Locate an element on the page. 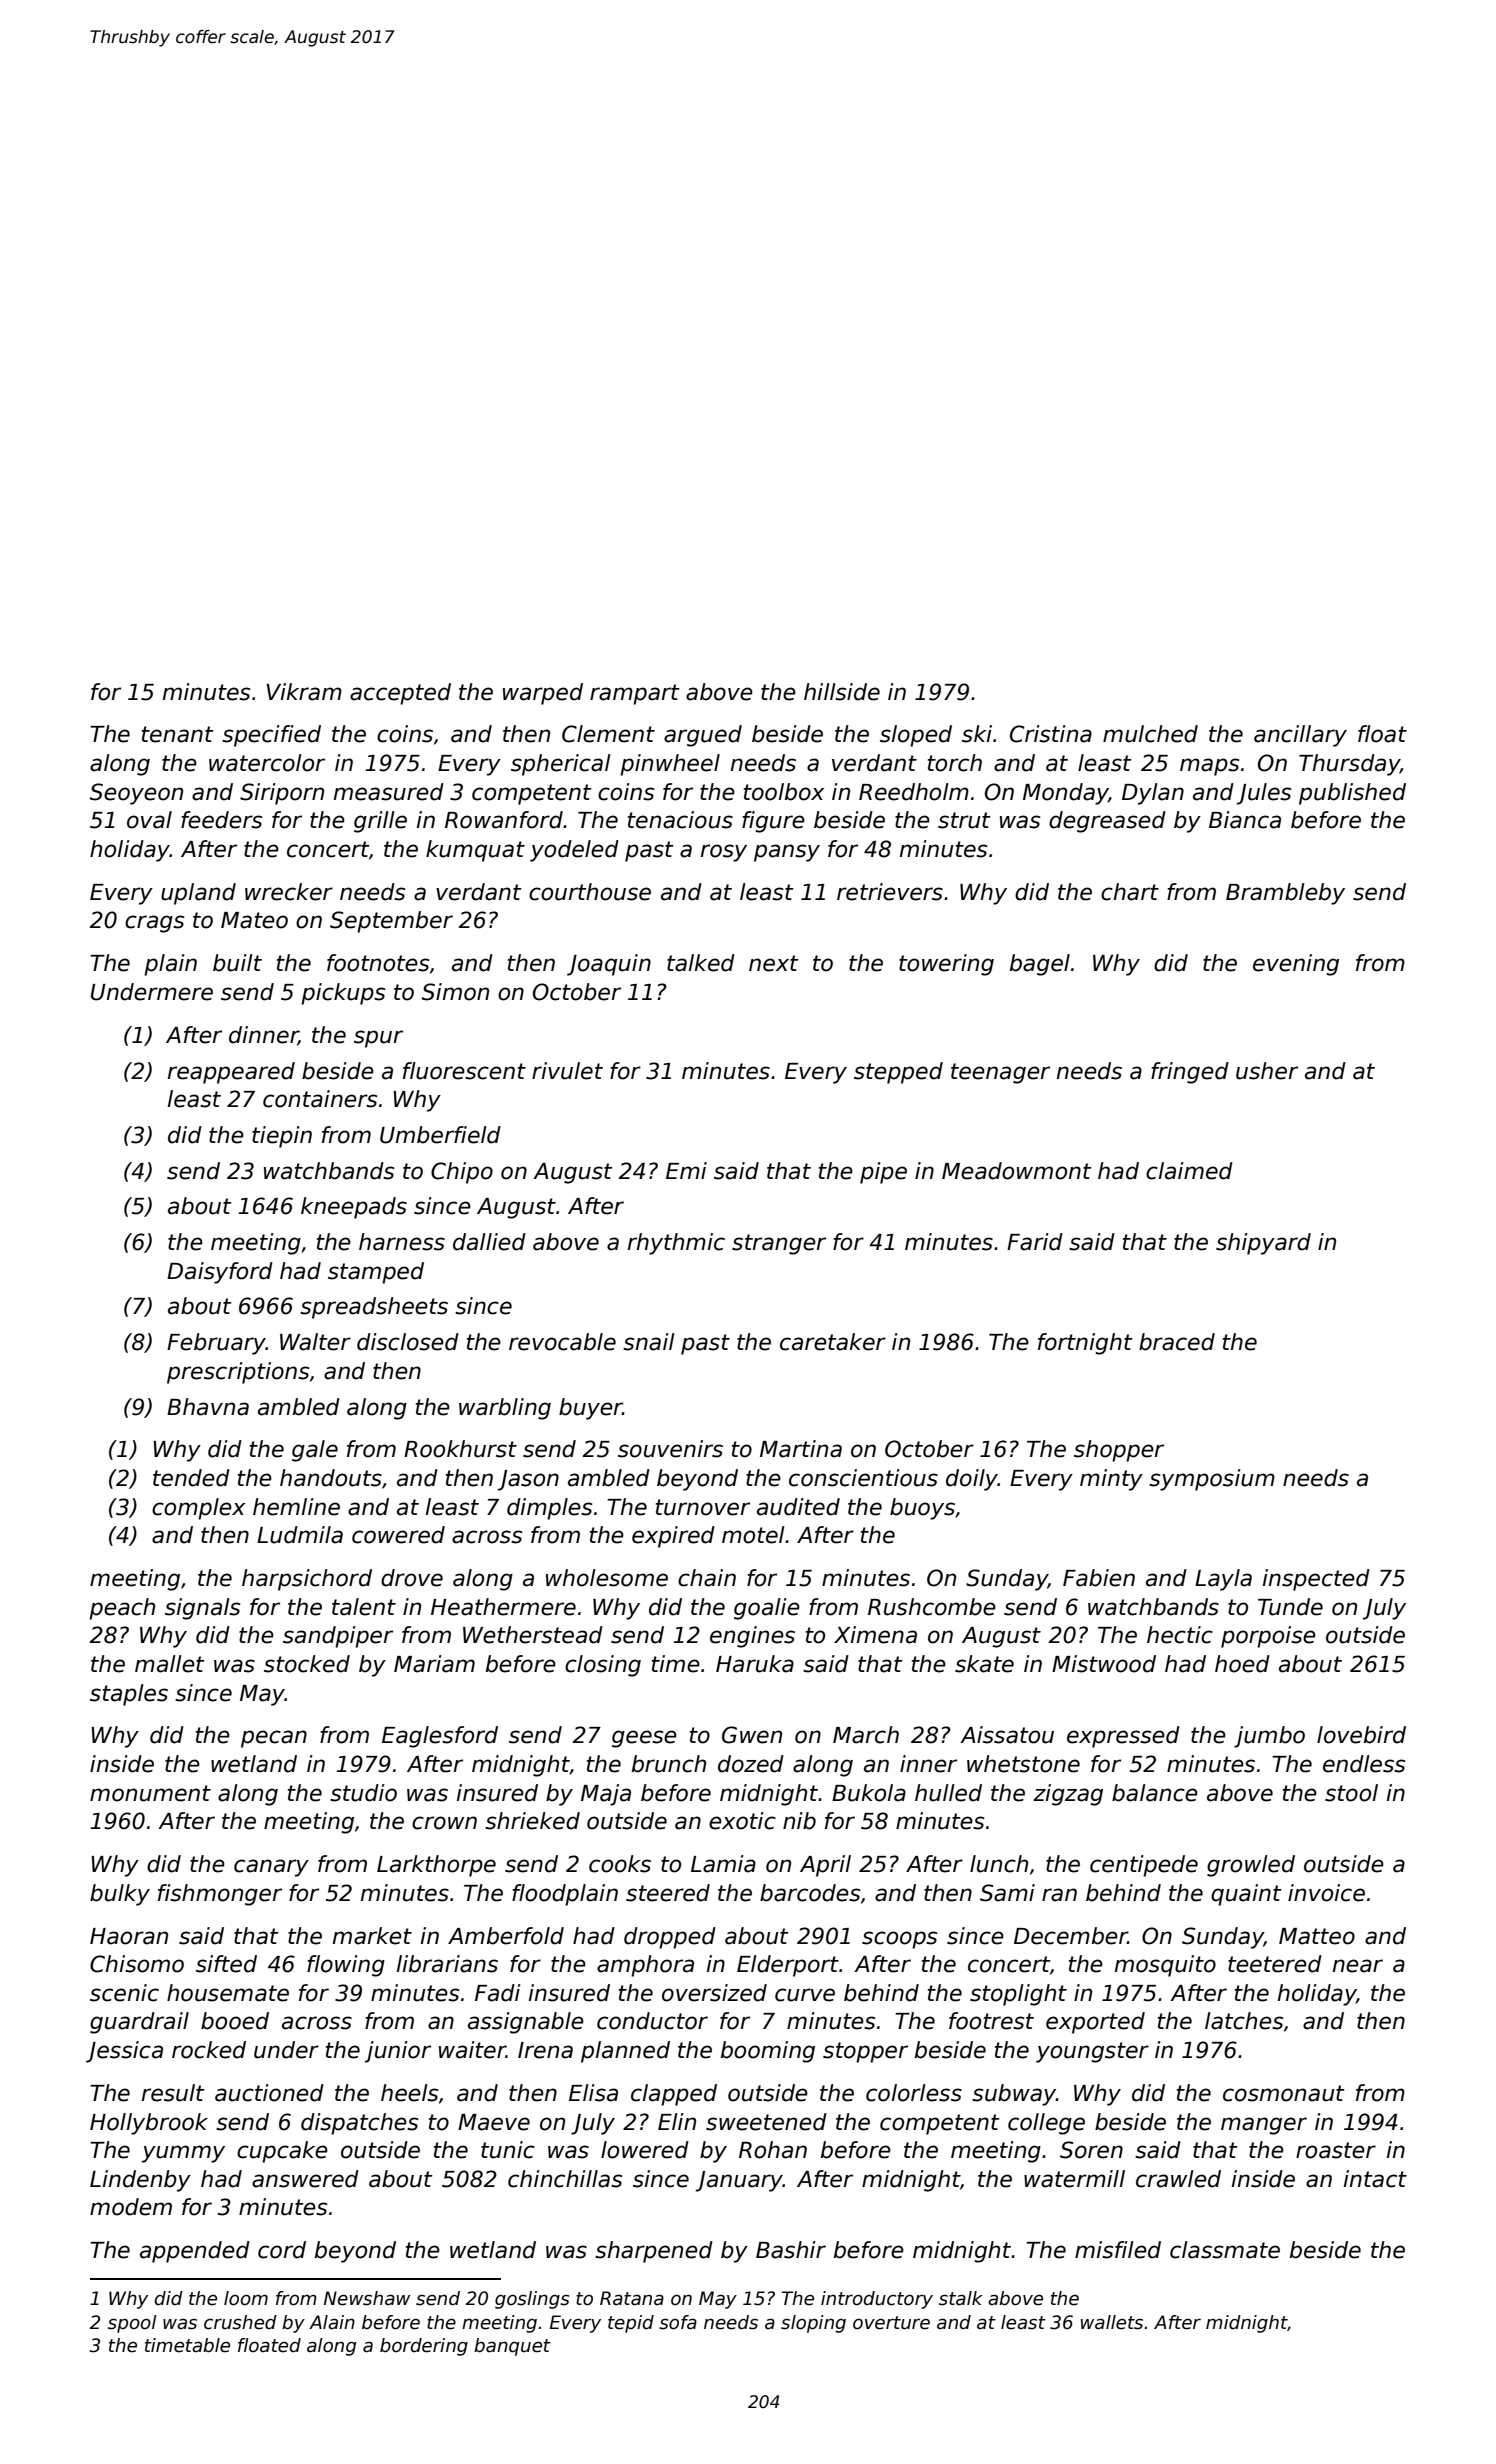 The height and width of the page is (2464, 1496). banquet is located at coordinates (512, 2347).
